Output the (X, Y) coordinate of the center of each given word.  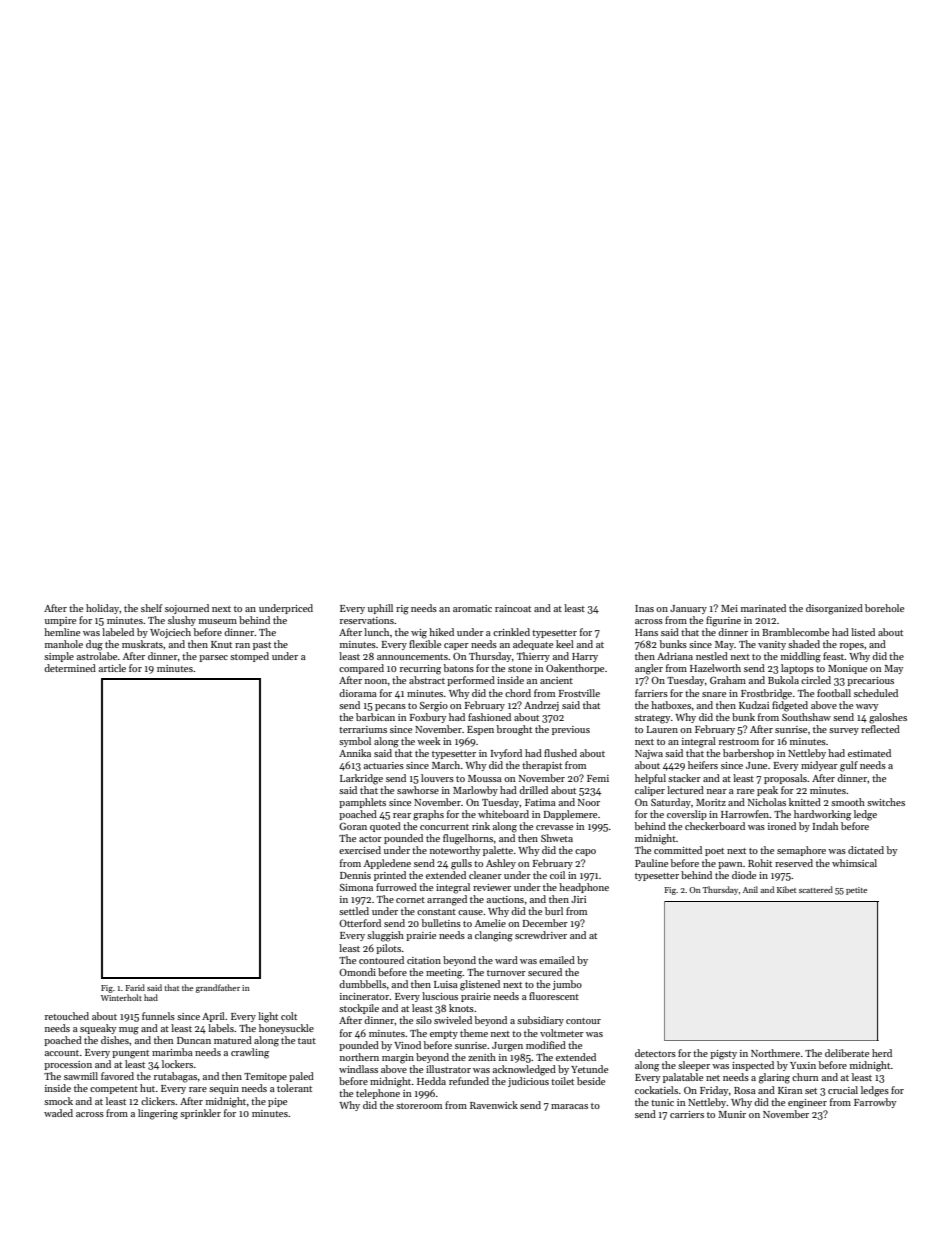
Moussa (485, 778)
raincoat (513, 608)
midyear (819, 766)
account (62, 1053)
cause (470, 912)
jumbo (567, 985)
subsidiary (540, 1021)
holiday (102, 609)
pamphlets (362, 803)
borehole (884, 608)
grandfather (218, 988)
